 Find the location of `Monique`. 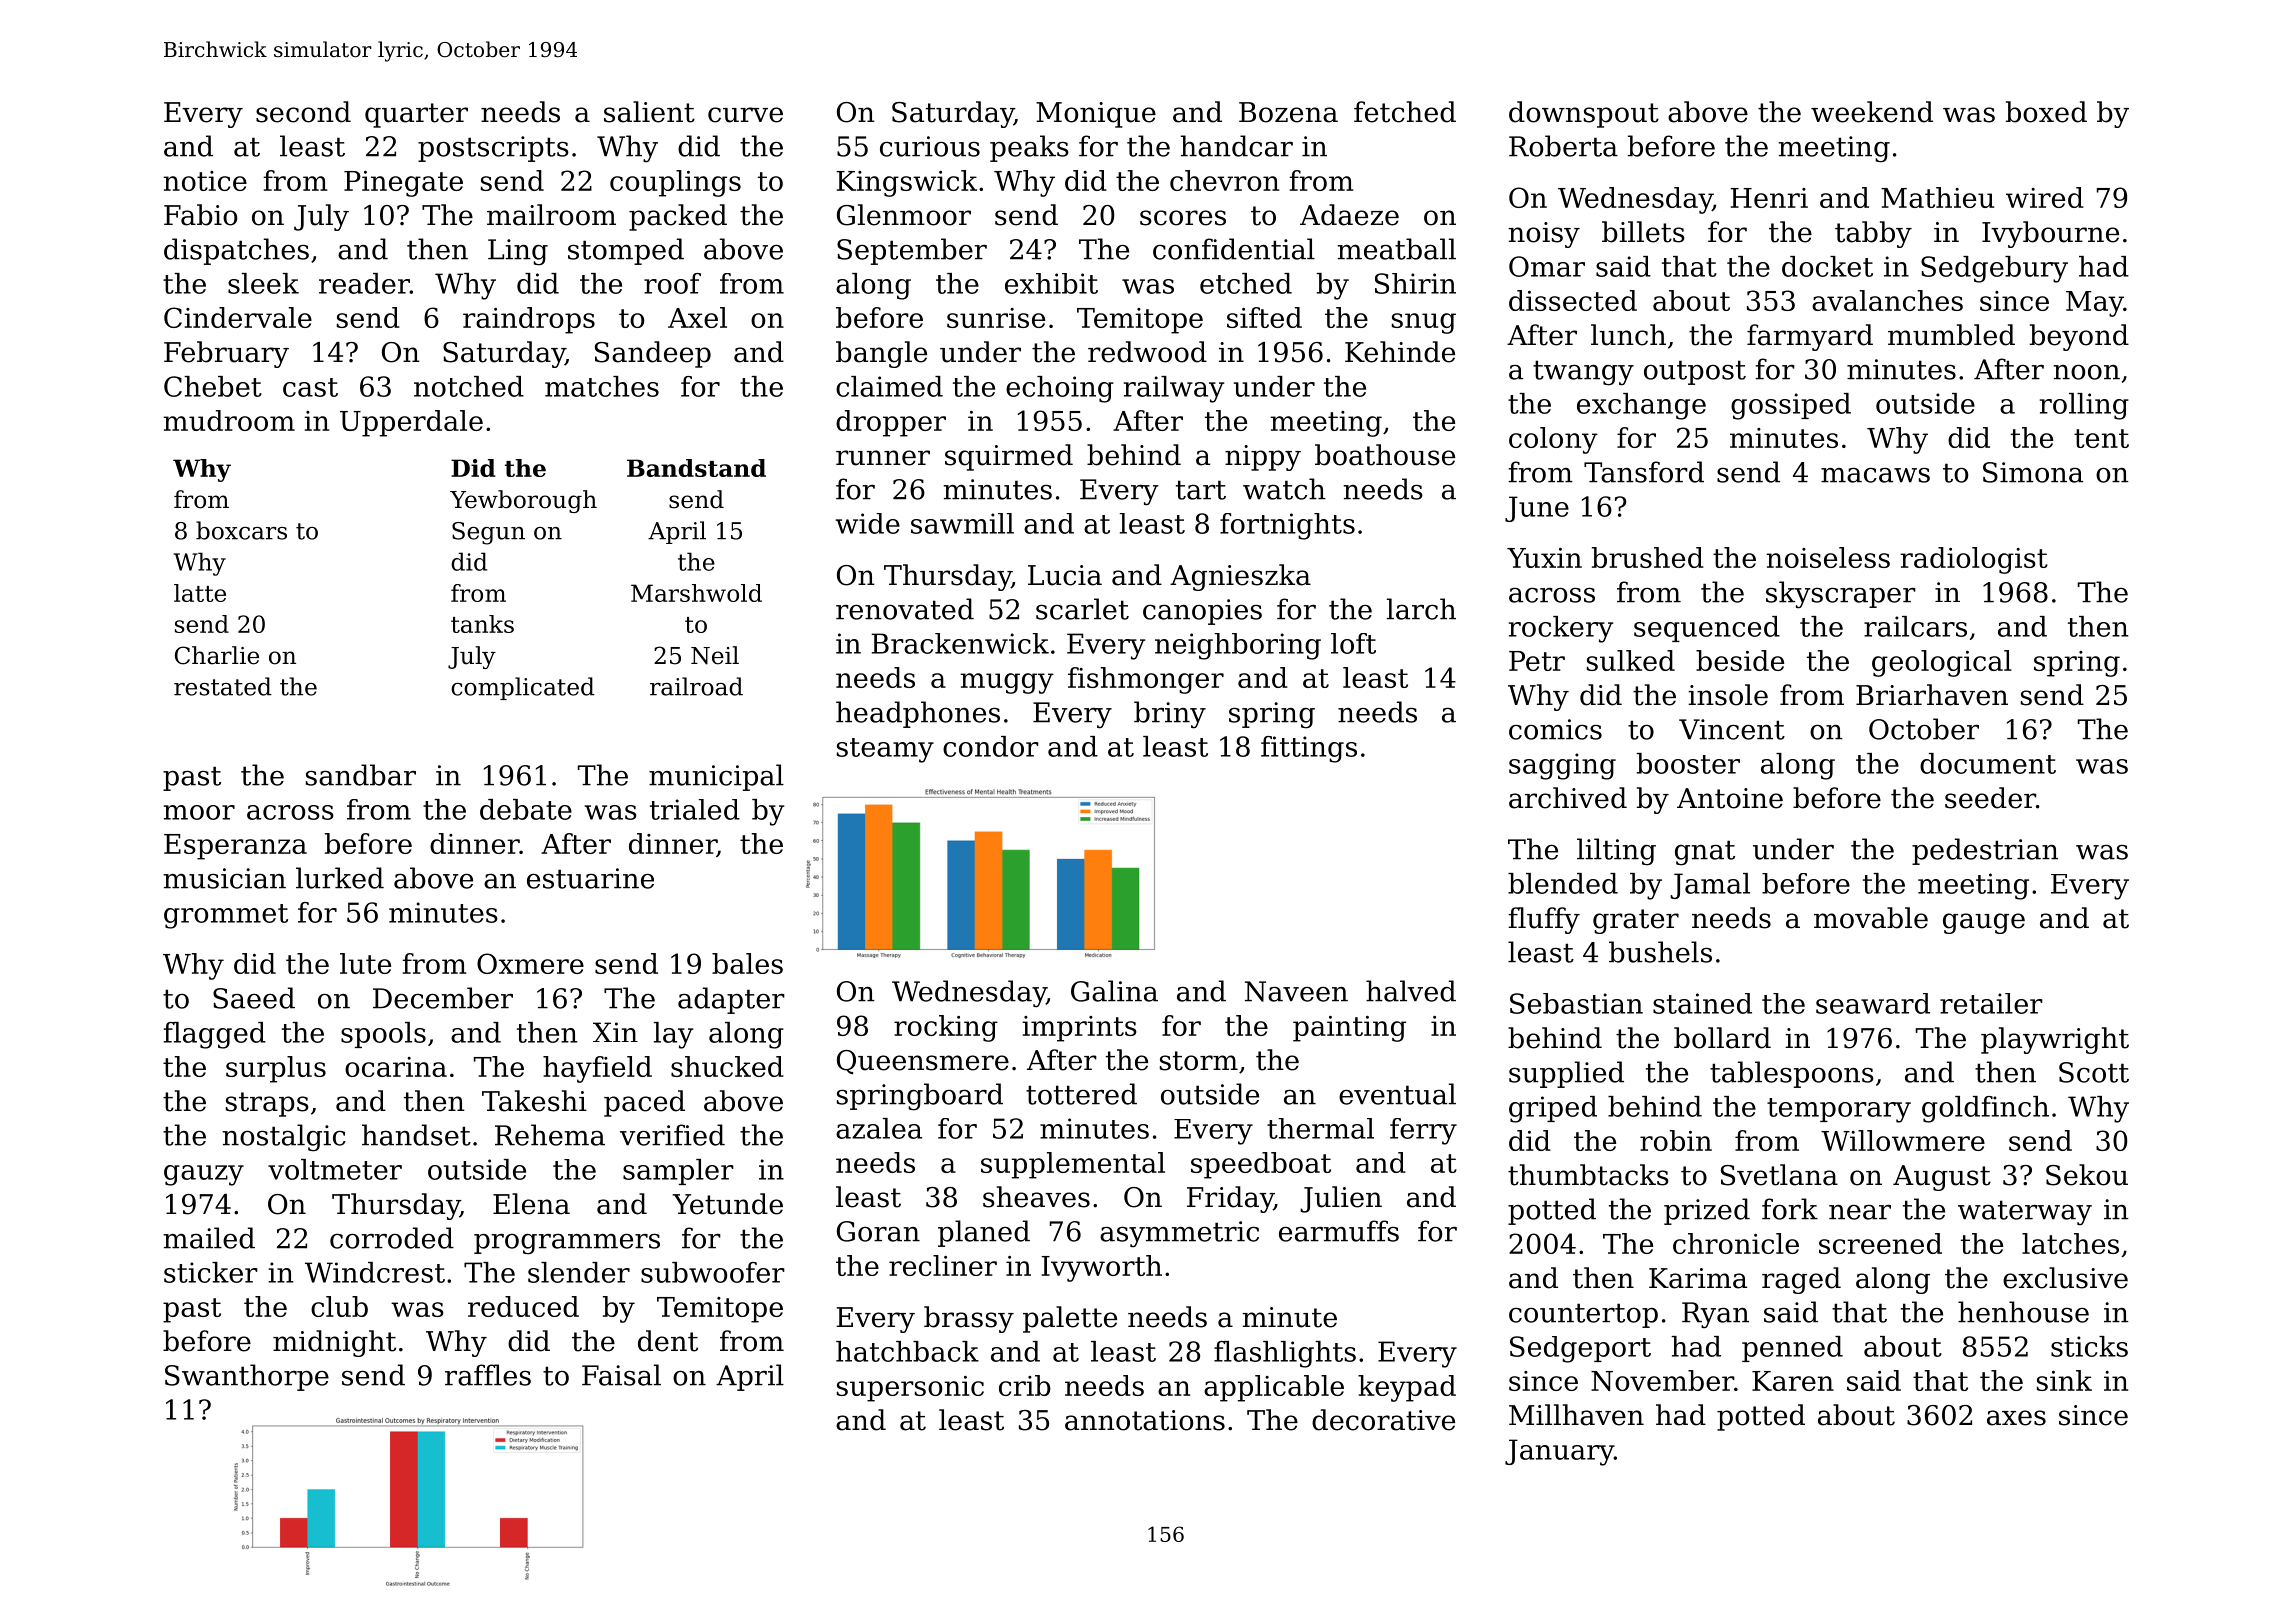

Monique is located at coordinates (1096, 115).
